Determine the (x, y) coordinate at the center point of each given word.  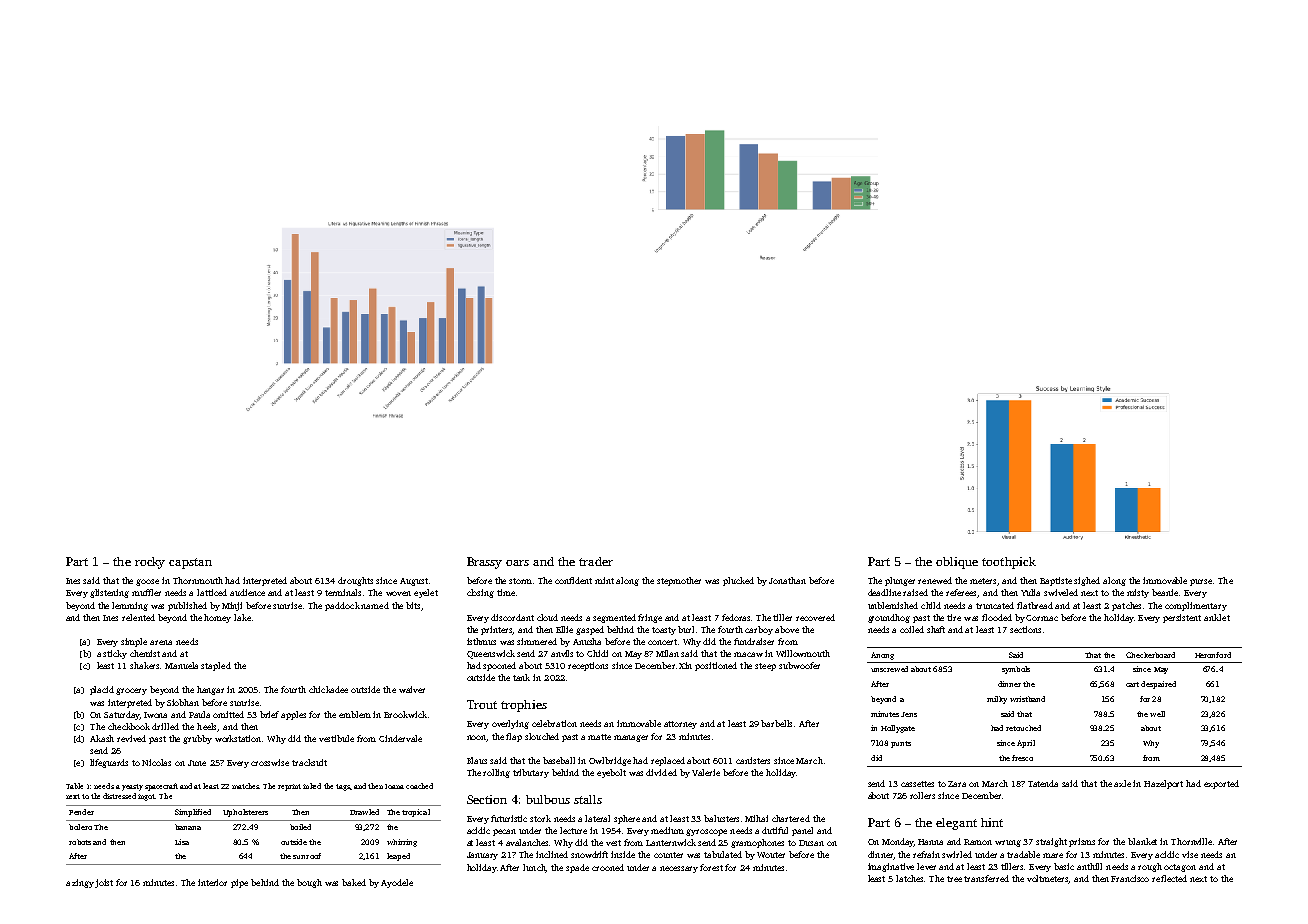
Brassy (484, 563)
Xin (685, 665)
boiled (300, 827)
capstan (190, 563)
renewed (935, 580)
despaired (1158, 685)
